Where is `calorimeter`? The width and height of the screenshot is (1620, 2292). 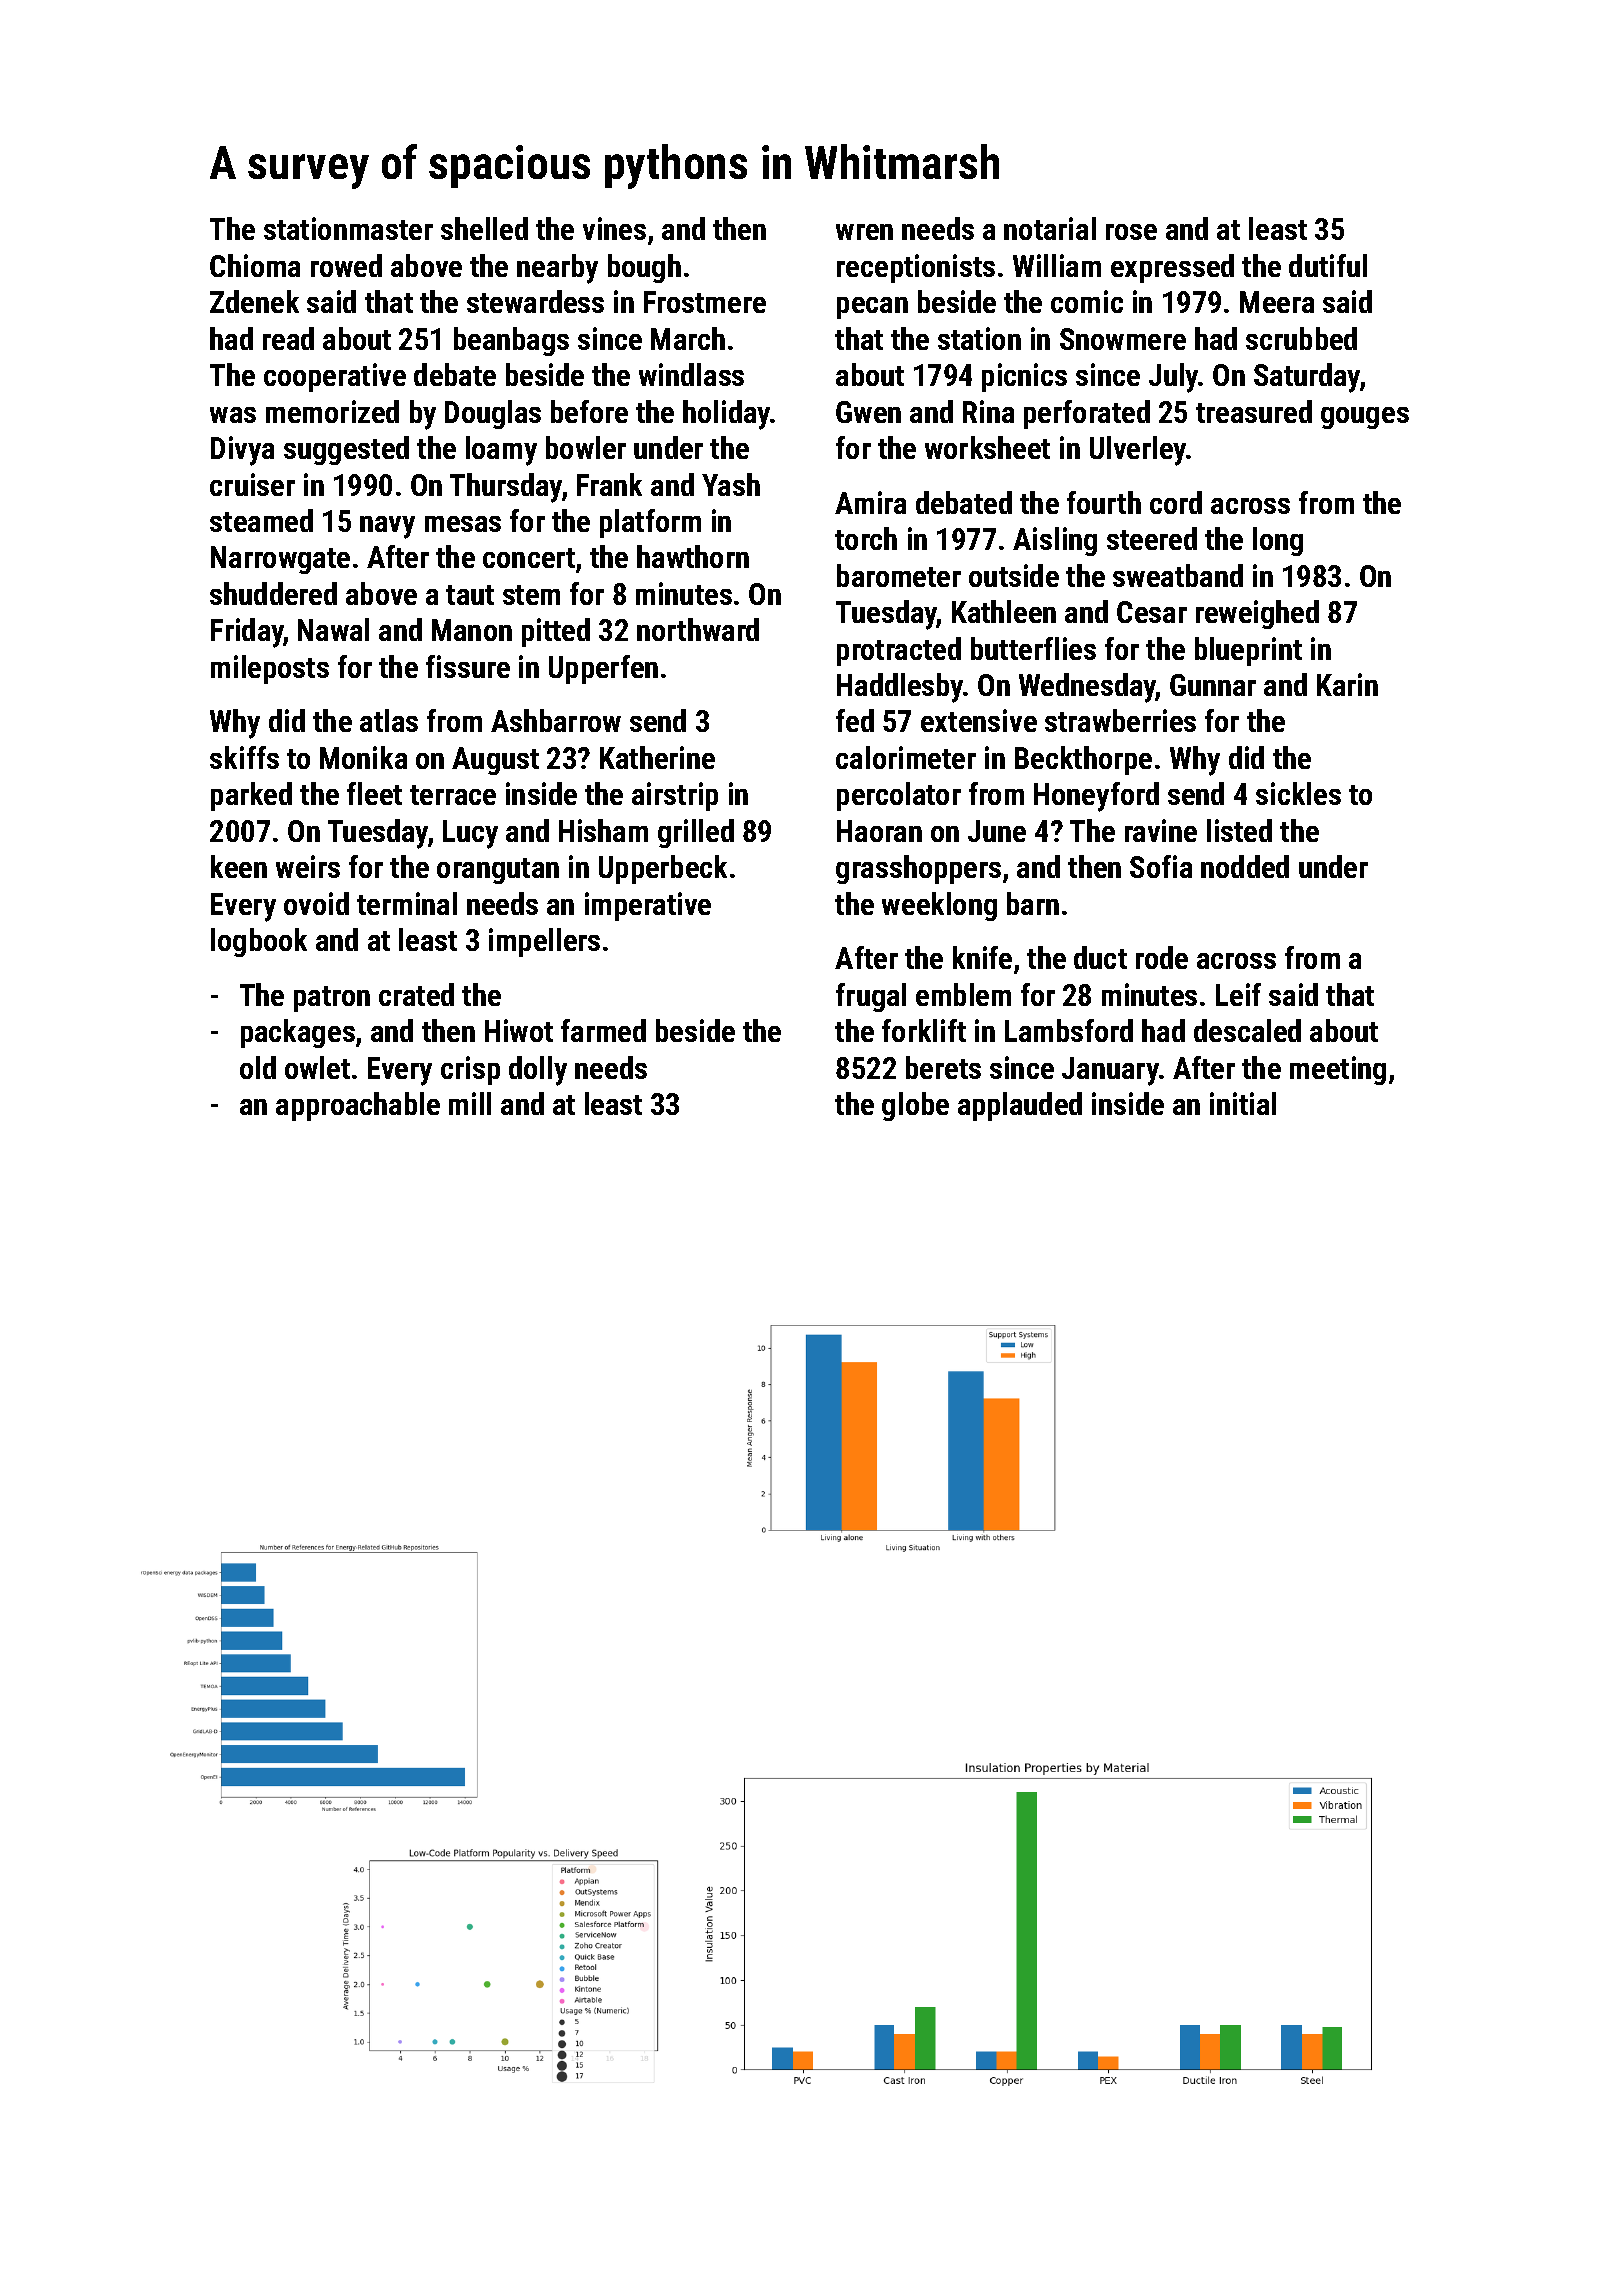 calorimeter is located at coordinates (906, 757).
